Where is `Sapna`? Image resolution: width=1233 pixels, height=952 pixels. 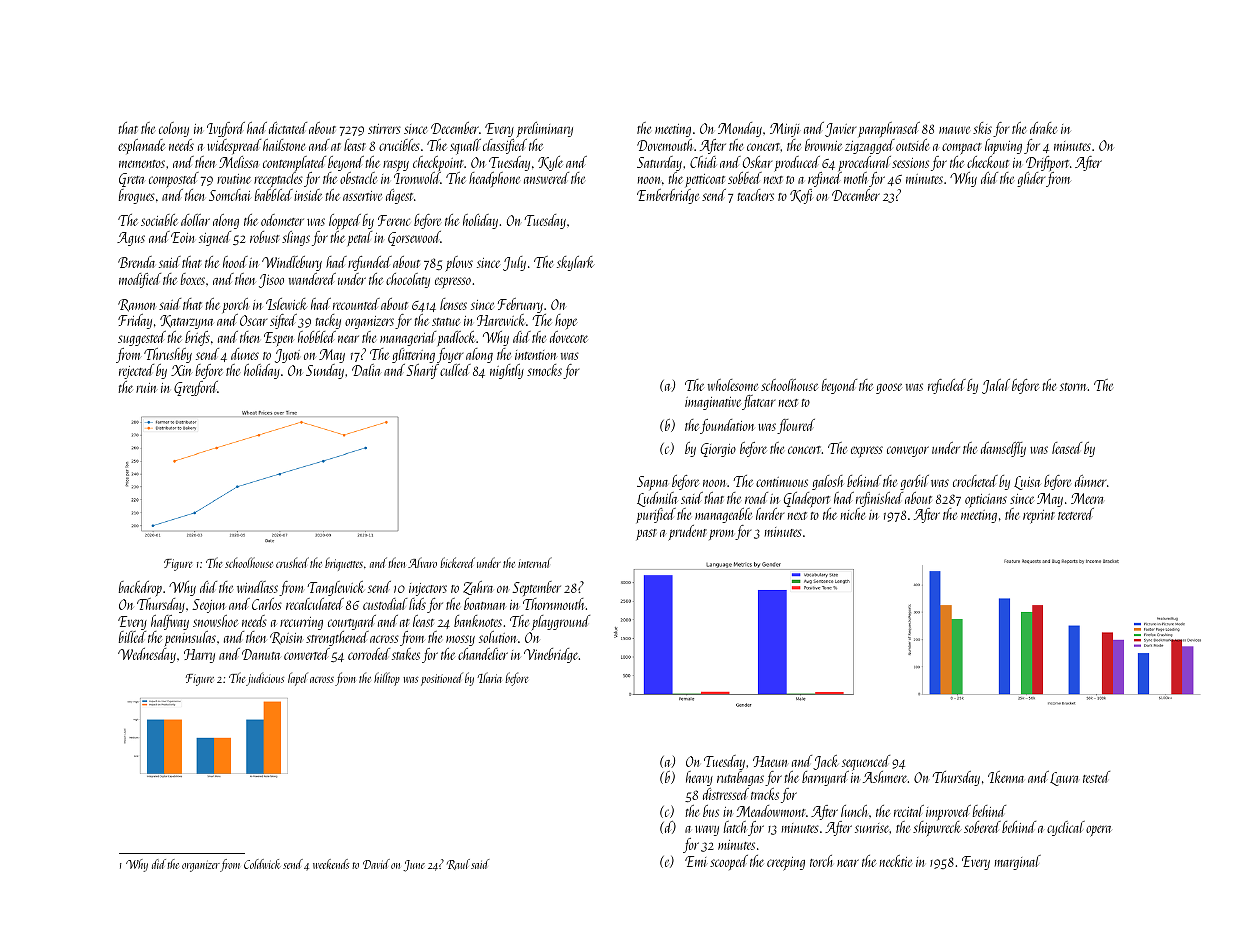 Sapna is located at coordinates (652, 483).
